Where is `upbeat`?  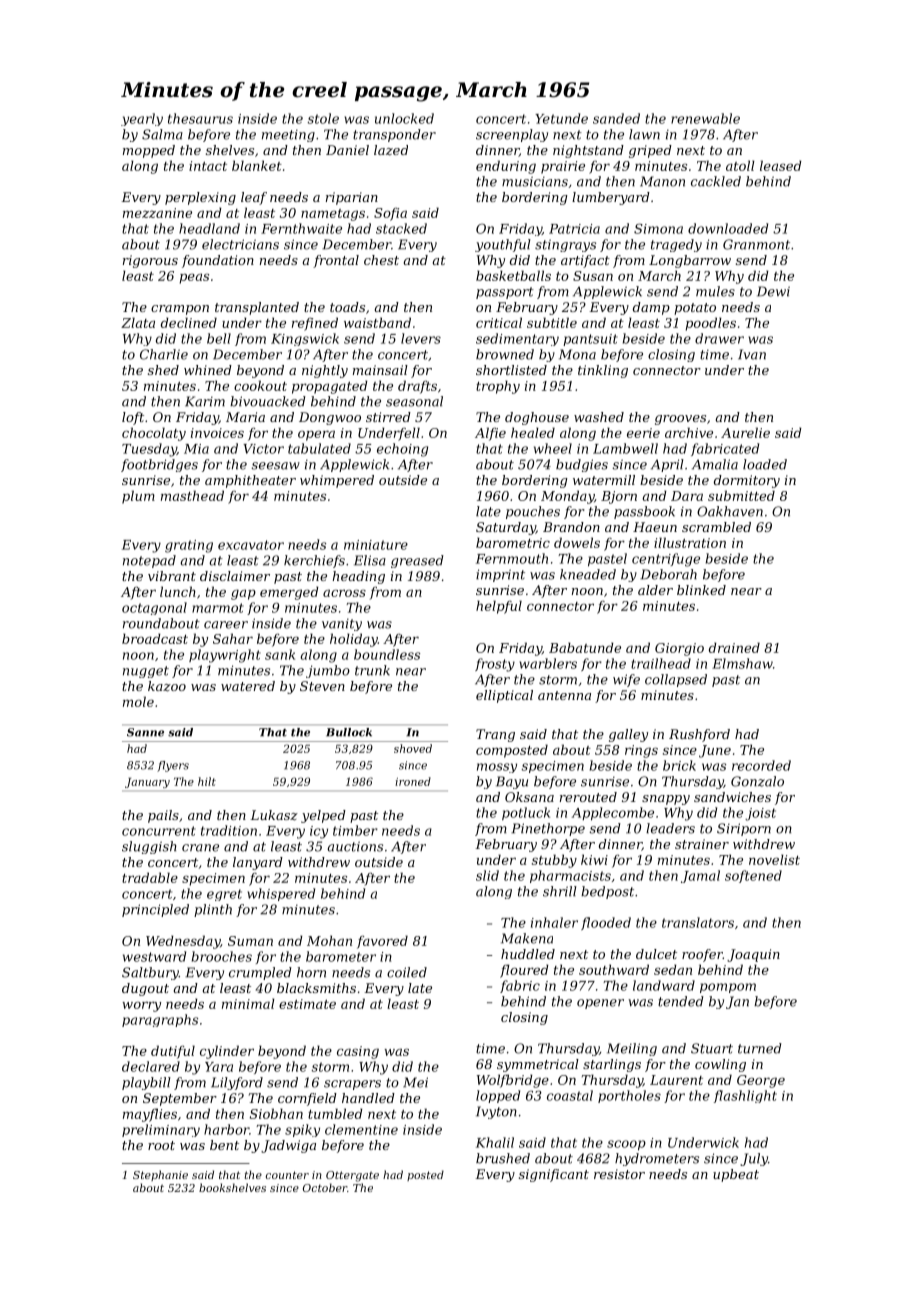
upbeat is located at coordinates (736, 1175).
